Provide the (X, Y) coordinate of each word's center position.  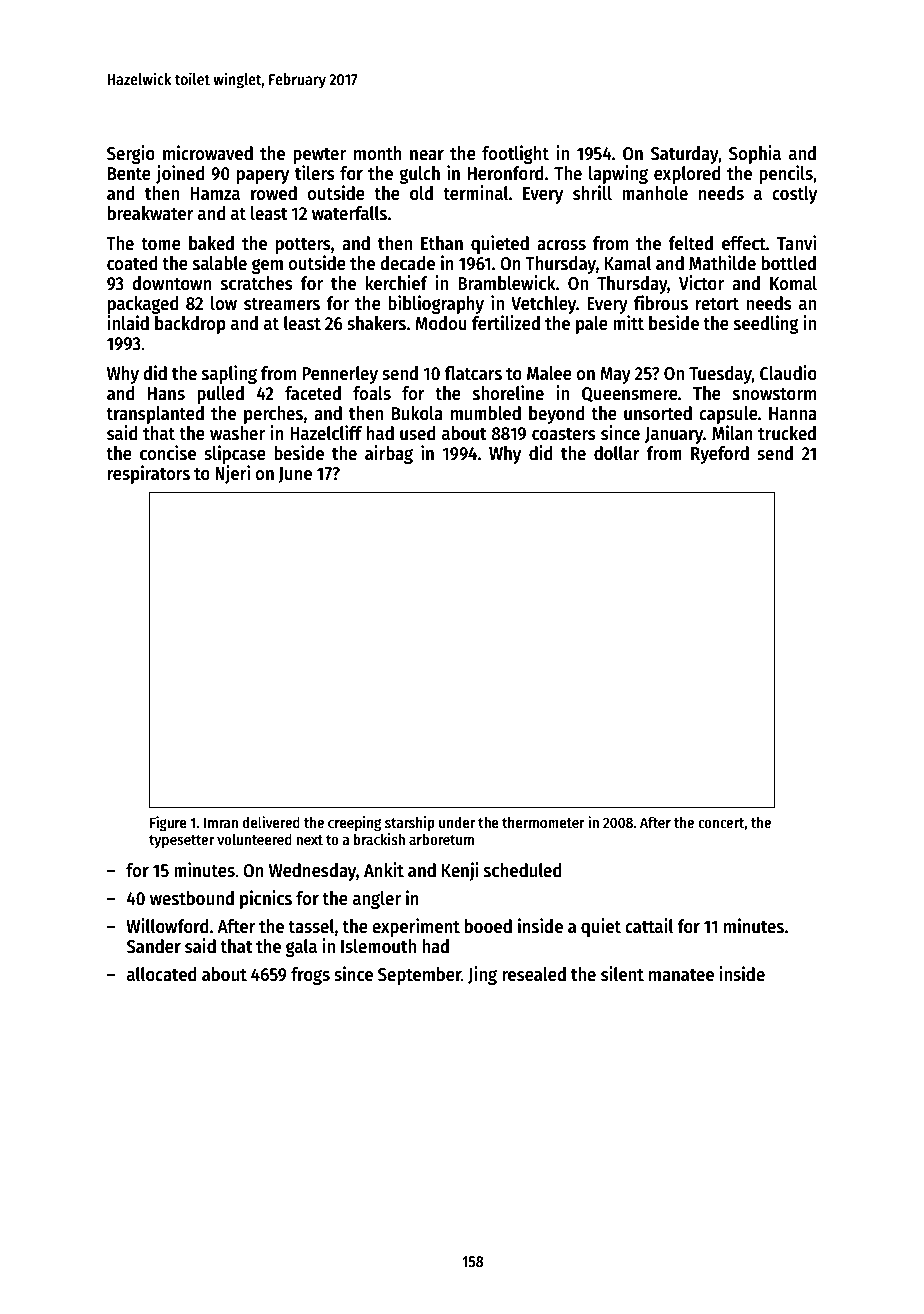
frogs (310, 976)
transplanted (155, 415)
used (417, 433)
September (419, 976)
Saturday (684, 155)
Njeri (232, 474)
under (457, 822)
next (309, 840)
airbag (389, 454)
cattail (649, 926)
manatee (681, 975)
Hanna (793, 414)
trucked (787, 433)
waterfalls (349, 213)
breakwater (151, 213)
